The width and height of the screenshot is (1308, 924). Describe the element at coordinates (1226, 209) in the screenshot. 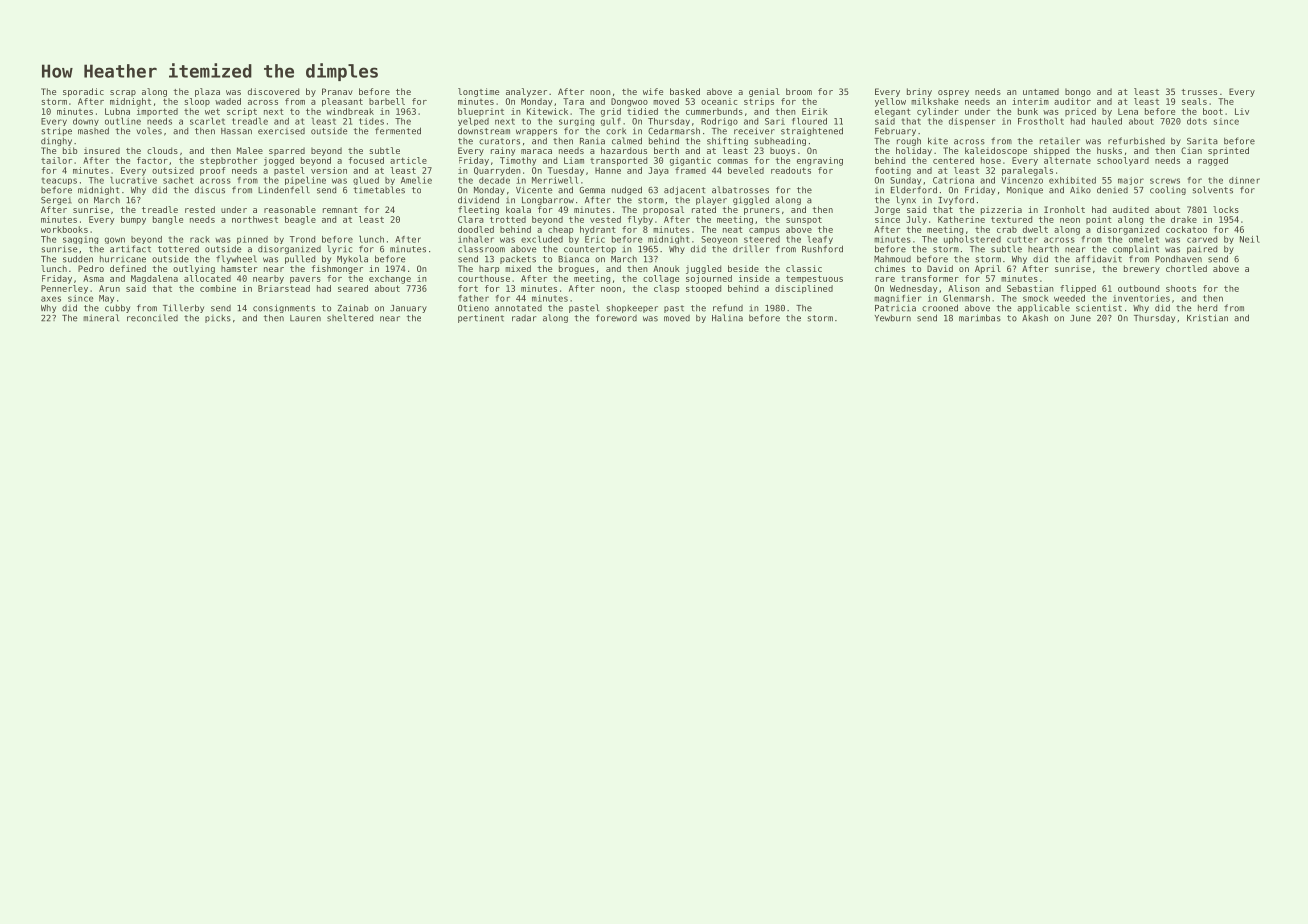

I see `locks` at that location.
